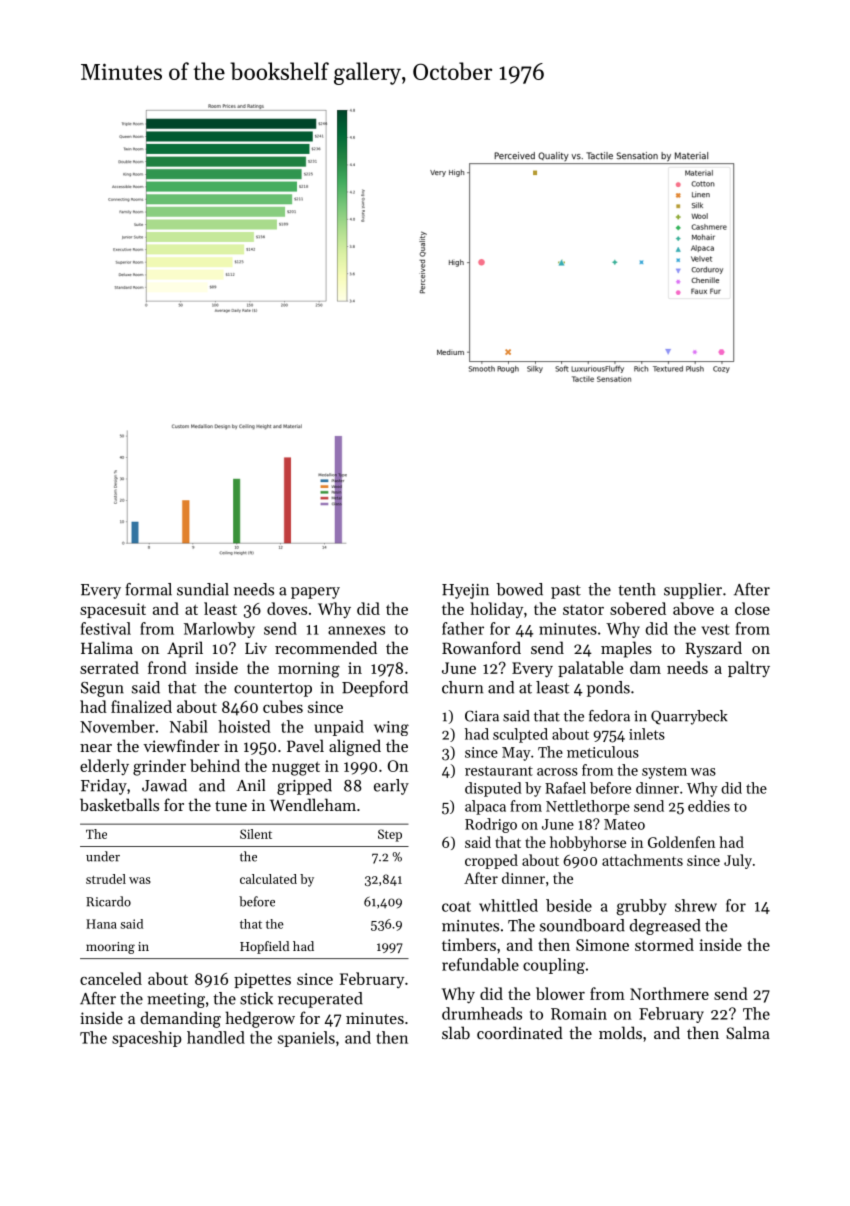 The image size is (850, 1206). Describe the element at coordinates (491, 825) in the image. I see `Rodrigo` at that location.
